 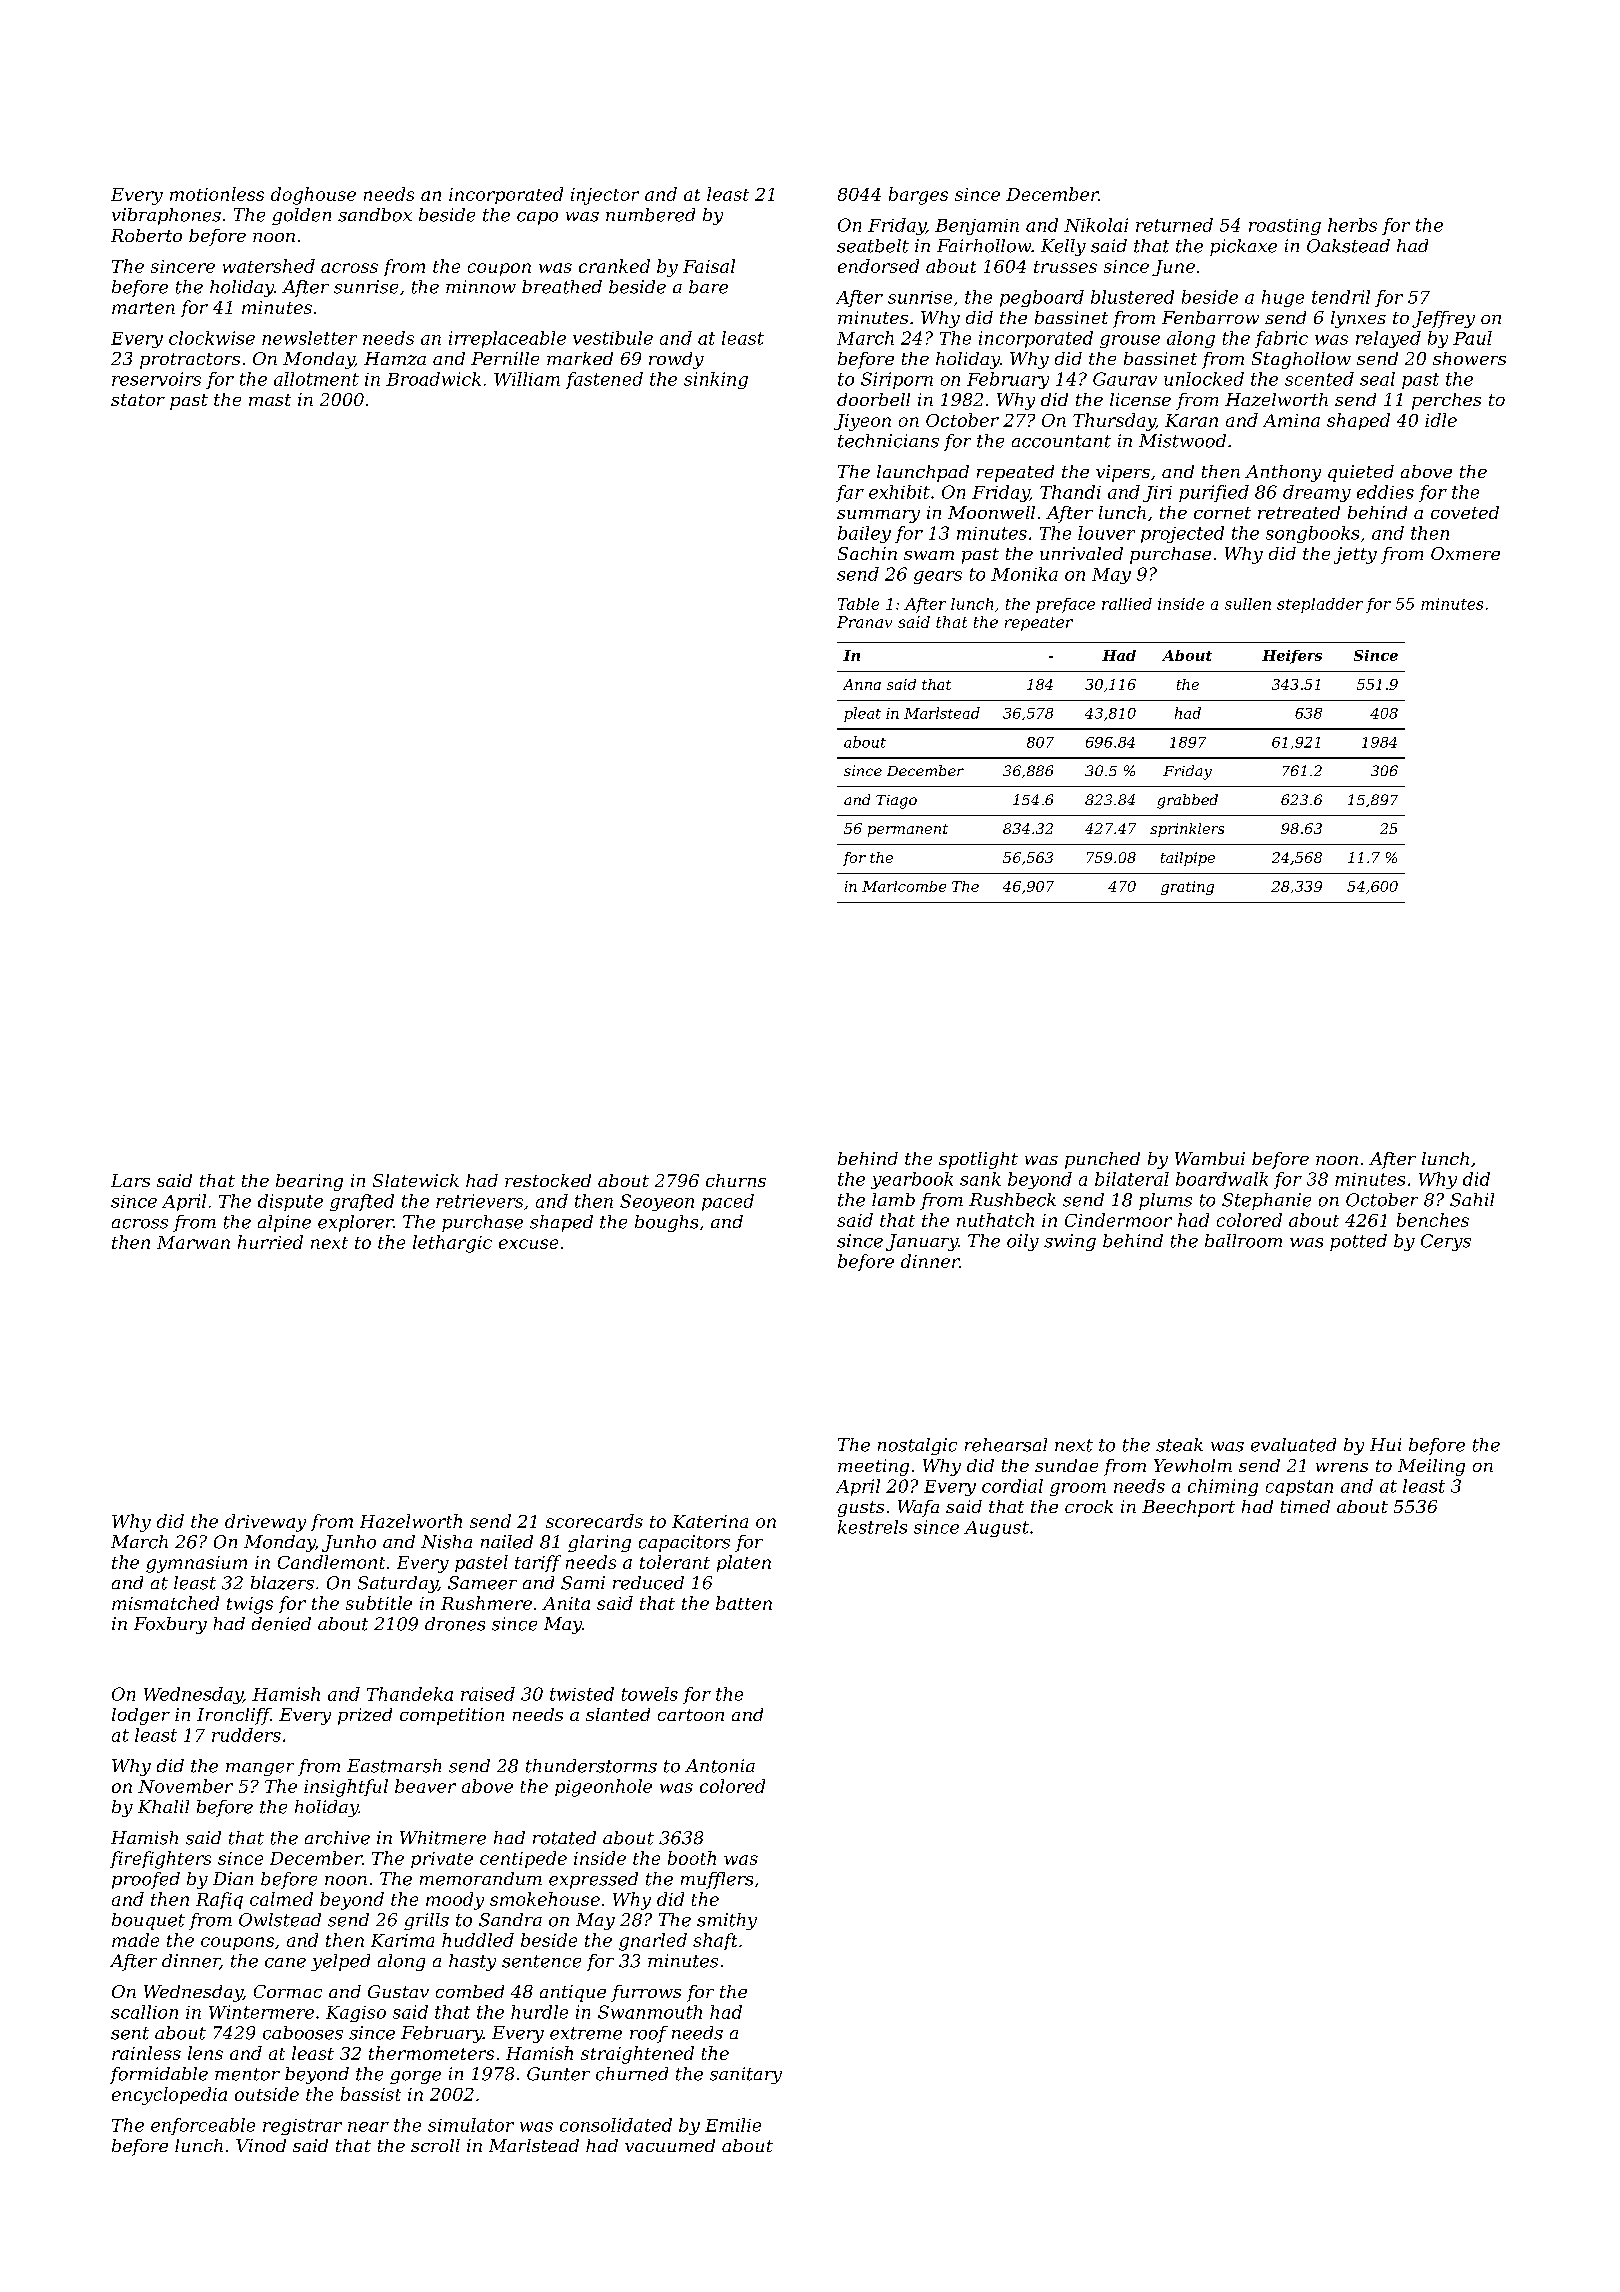 I want to click on Emilie, so click(x=733, y=2125).
